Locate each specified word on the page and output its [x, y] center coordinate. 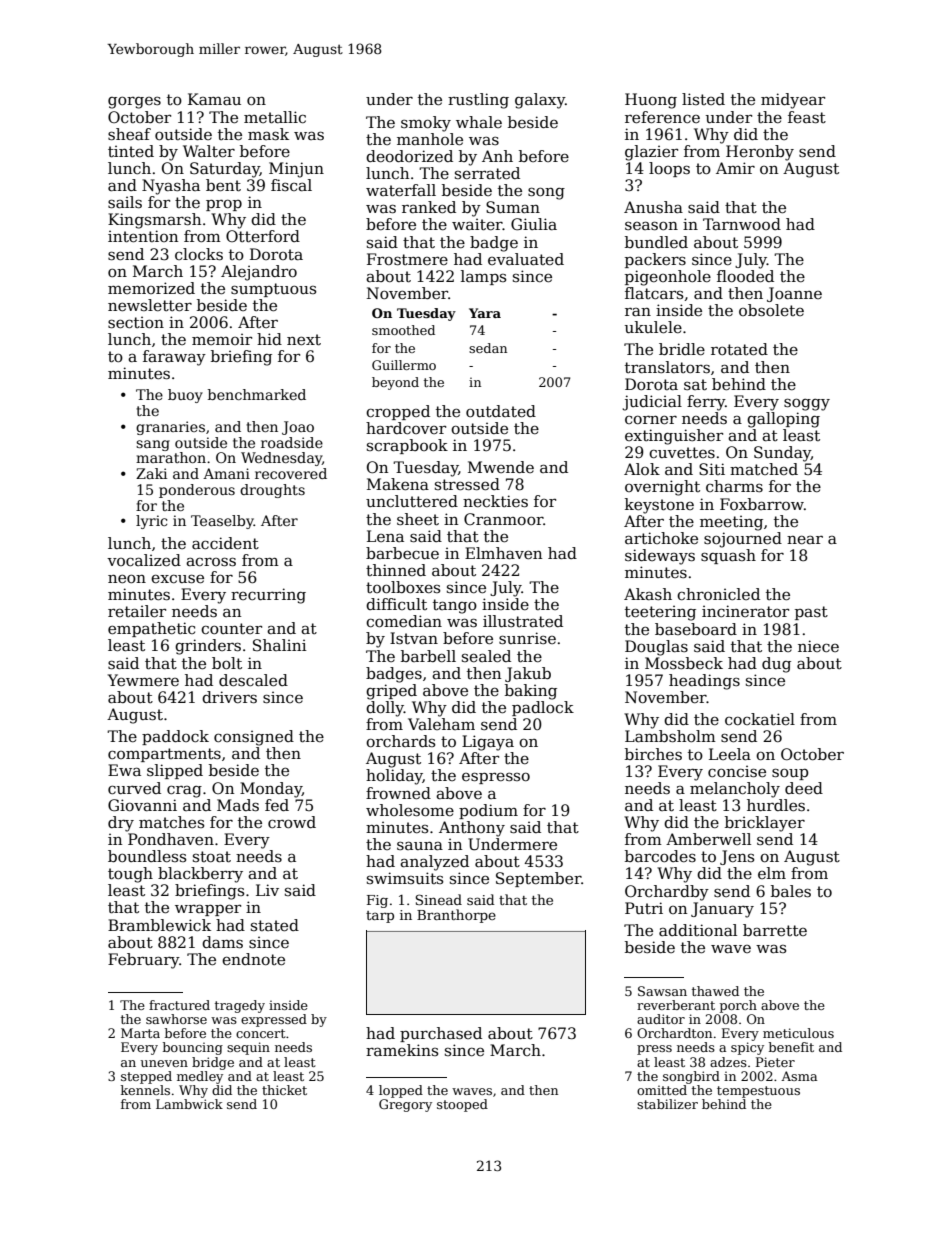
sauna [420, 845]
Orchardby [667, 893]
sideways [660, 557]
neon [127, 579]
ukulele [653, 327]
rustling [478, 101]
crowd [292, 822]
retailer [137, 611]
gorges [134, 102]
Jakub [528, 674]
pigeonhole [668, 278]
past [811, 613]
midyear [793, 101]
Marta [140, 1033]
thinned [396, 570]
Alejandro [259, 273]
